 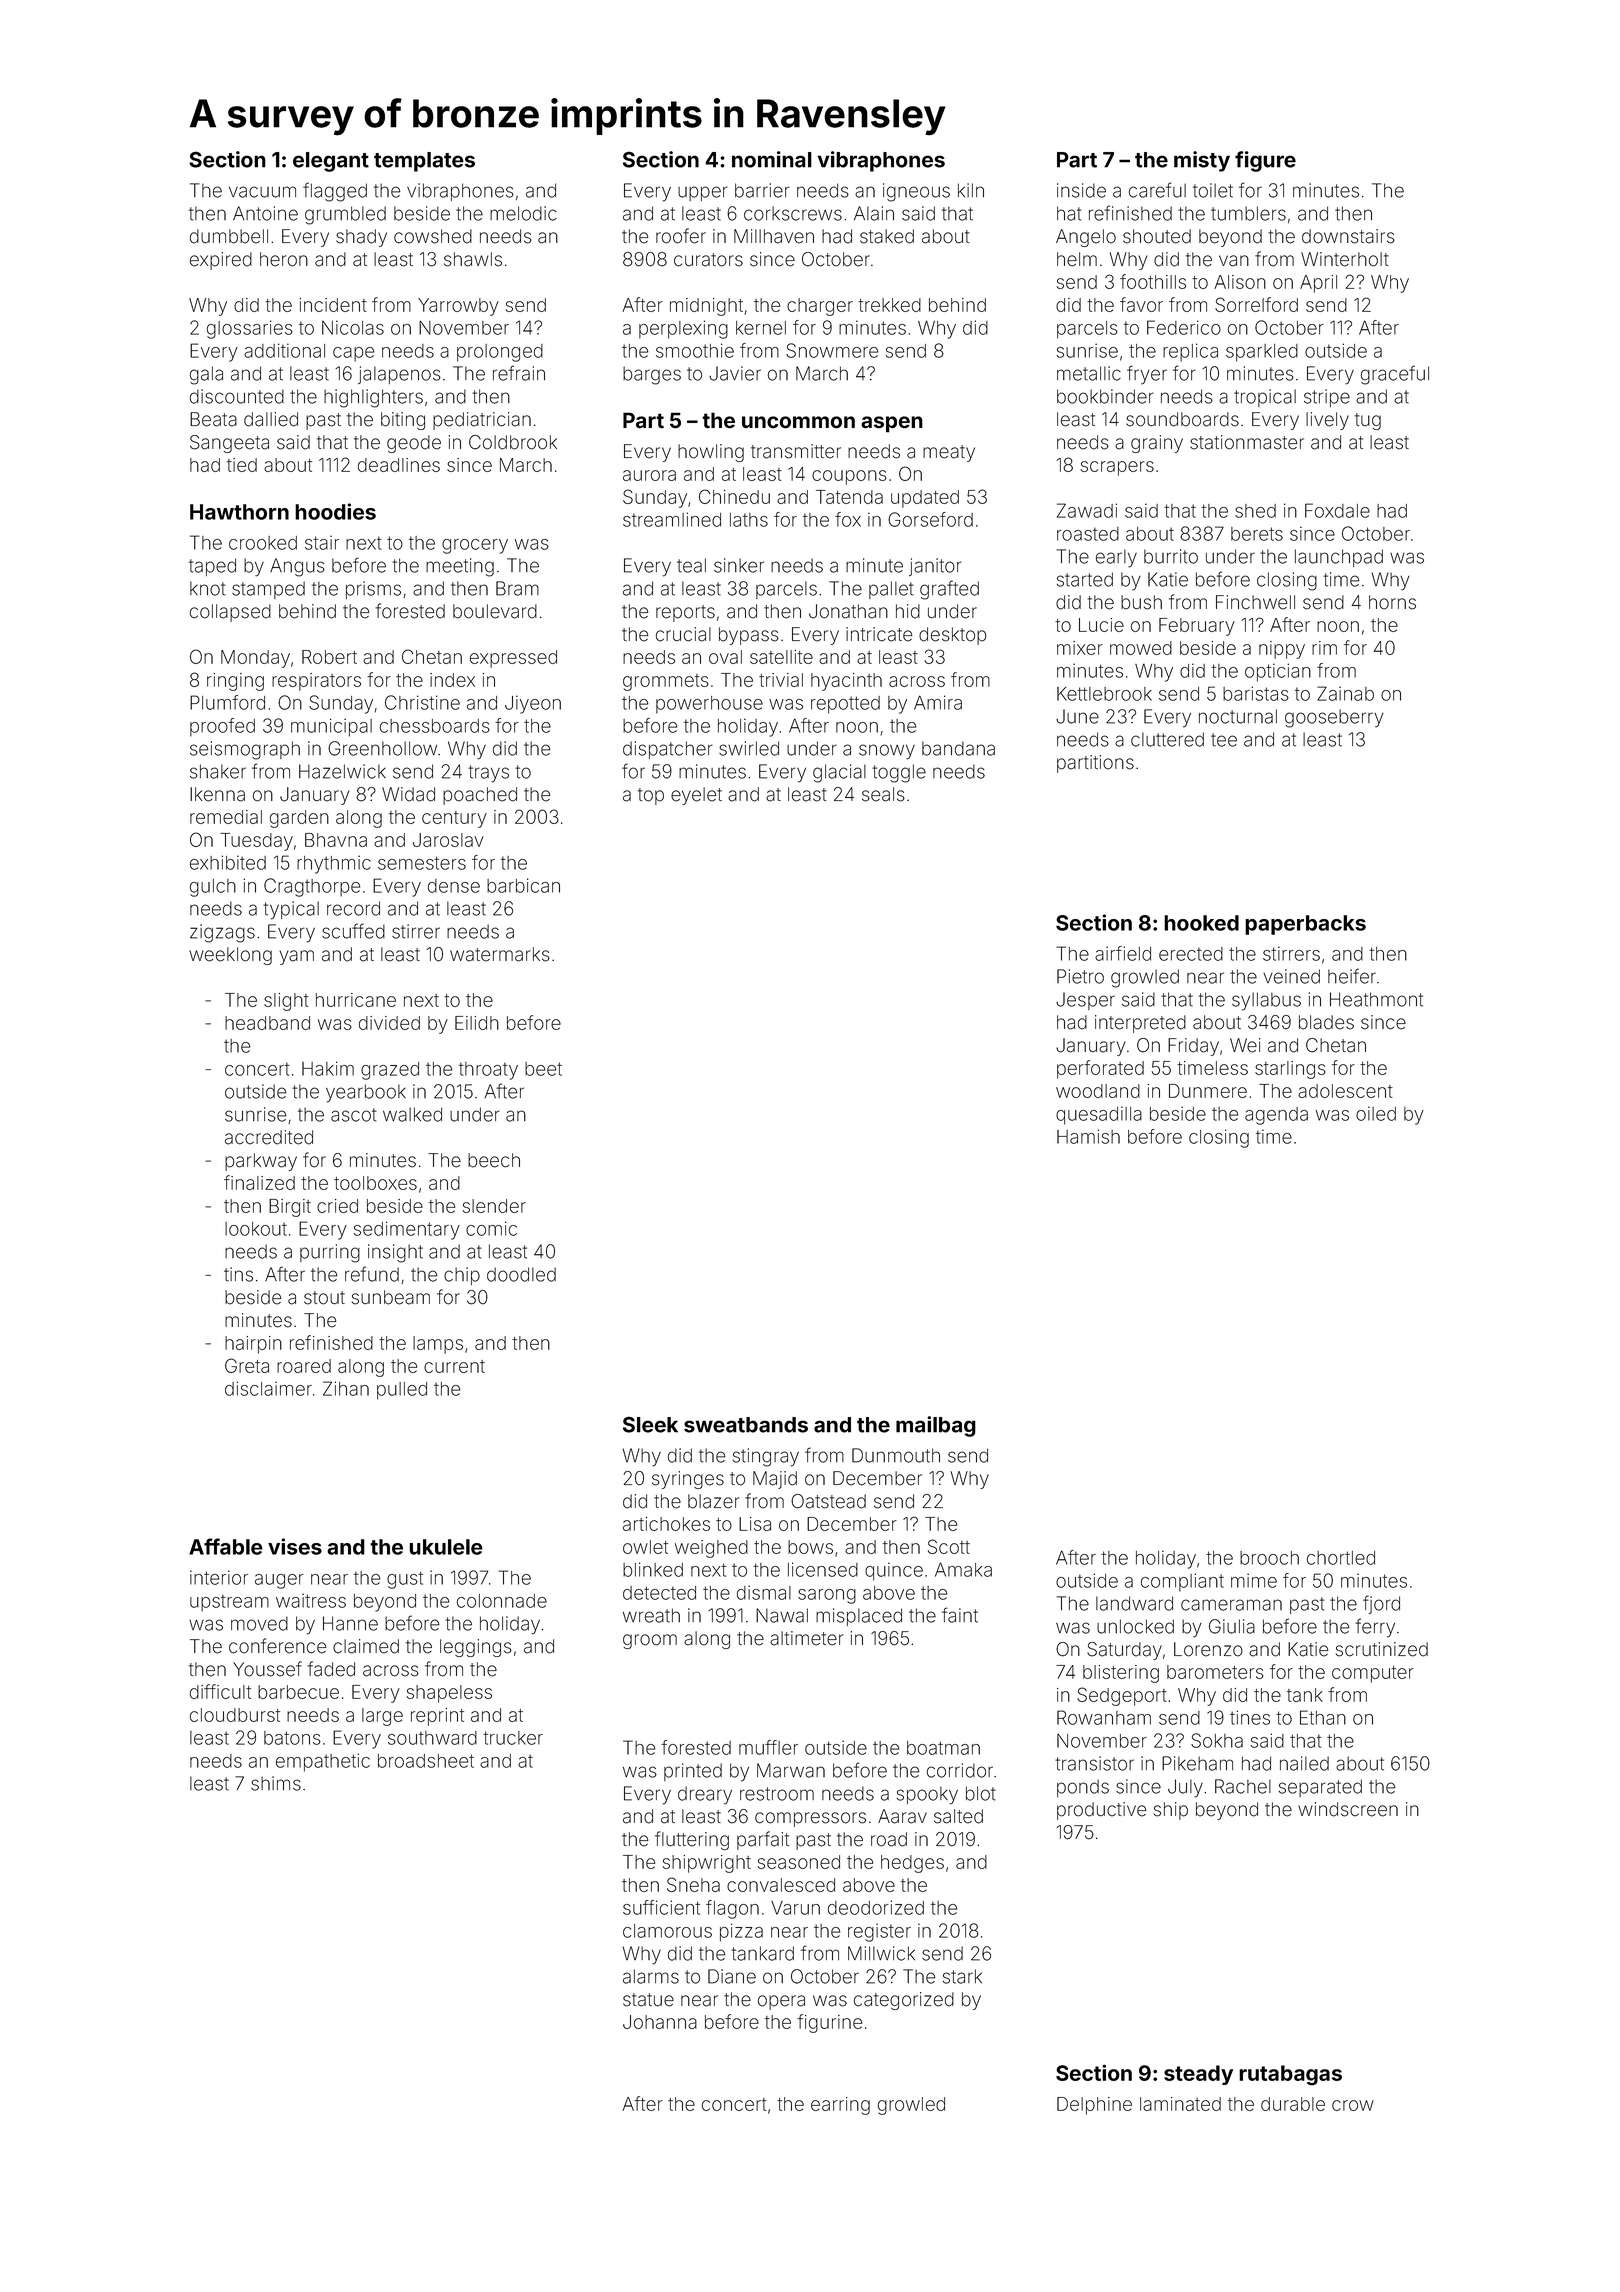 I want to click on igneous, so click(x=916, y=192).
